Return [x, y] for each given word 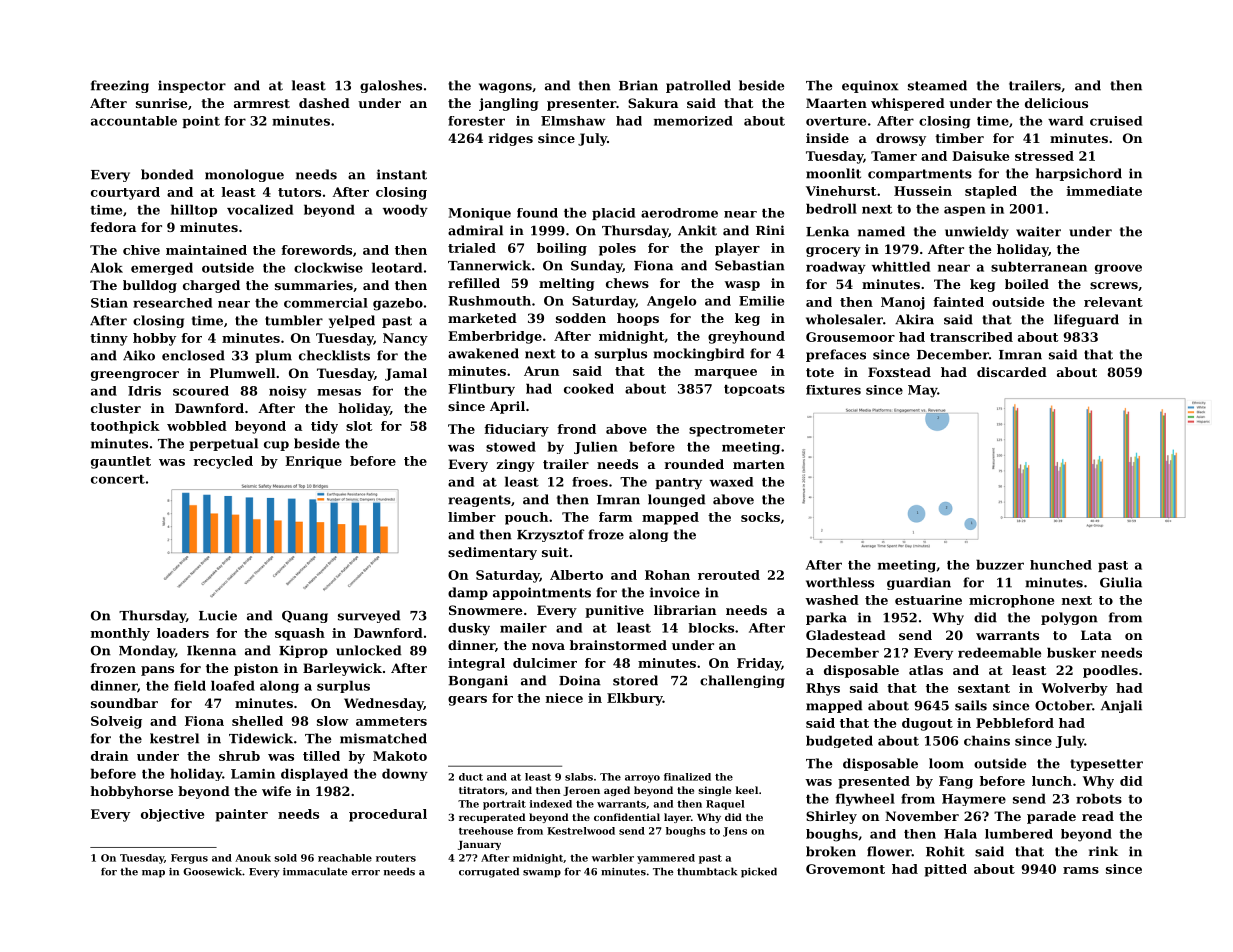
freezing [120, 86]
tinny [109, 339]
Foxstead [899, 372]
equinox [870, 86]
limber [472, 517]
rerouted [729, 575]
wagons [505, 88]
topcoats [754, 390]
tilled [321, 756]
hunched [1061, 565]
